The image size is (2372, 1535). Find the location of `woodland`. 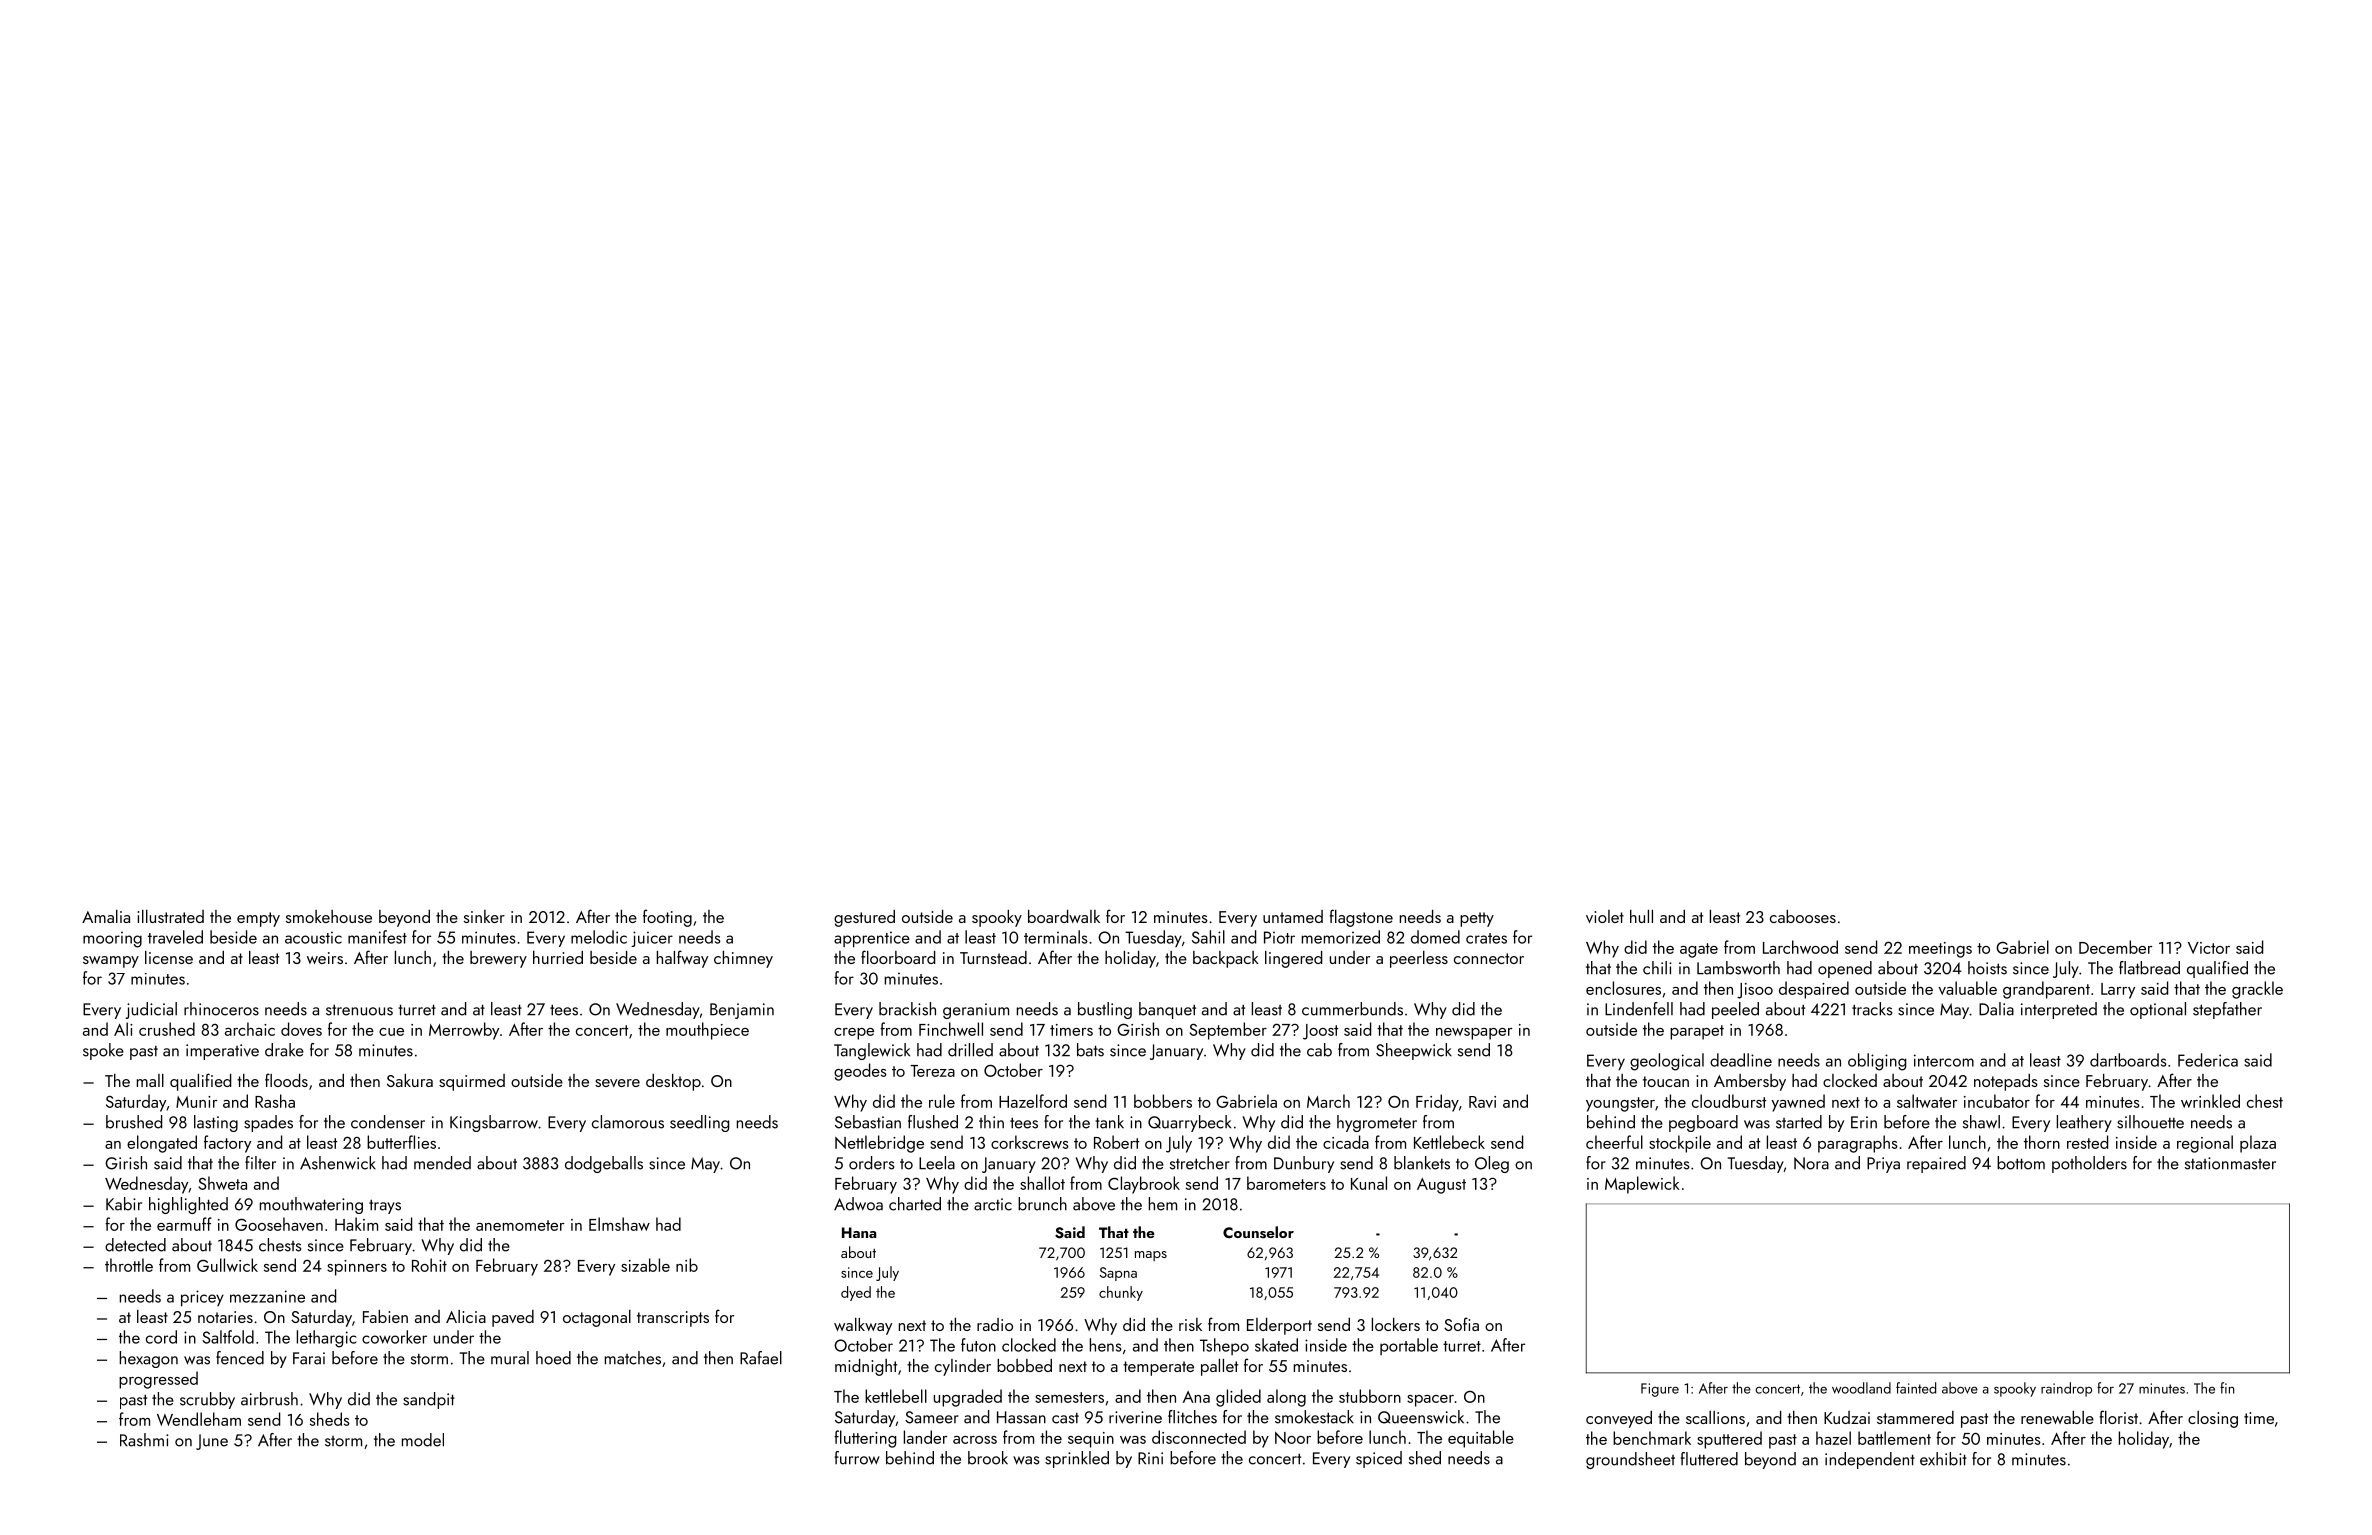

woodland is located at coordinates (1861, 1388).
